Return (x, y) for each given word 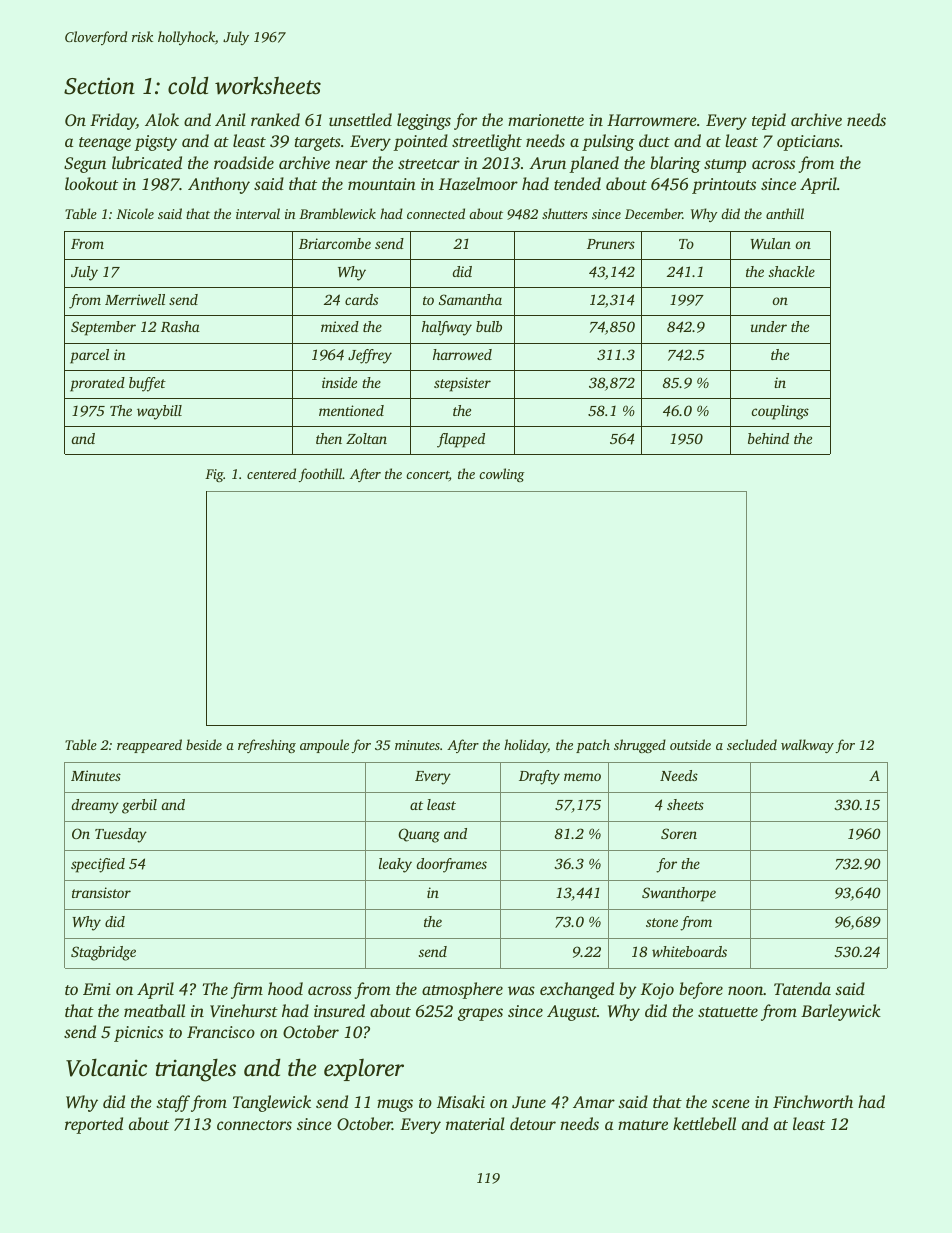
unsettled (360, 119)
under (769, 326)
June (529, 1102)
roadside (244, 162)
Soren (679, 833)
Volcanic (106, 1067)
